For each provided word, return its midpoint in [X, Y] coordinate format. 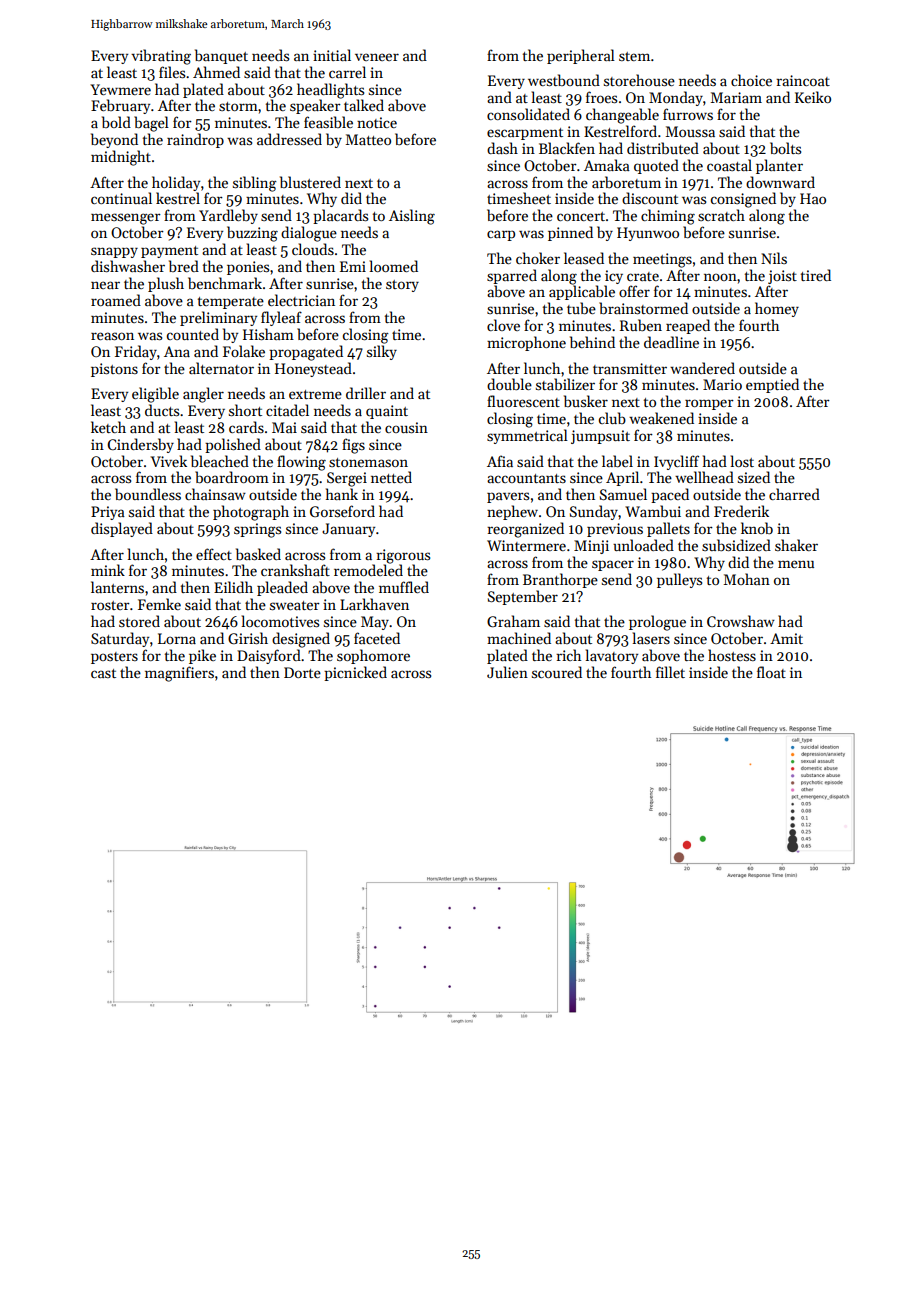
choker [538, 258]
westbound [564, 80]
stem [634, 56]
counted [193, 334]
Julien [507, 672]
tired [816, 275]
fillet [670, 672]
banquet [221, 56]
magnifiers [179, 674]
